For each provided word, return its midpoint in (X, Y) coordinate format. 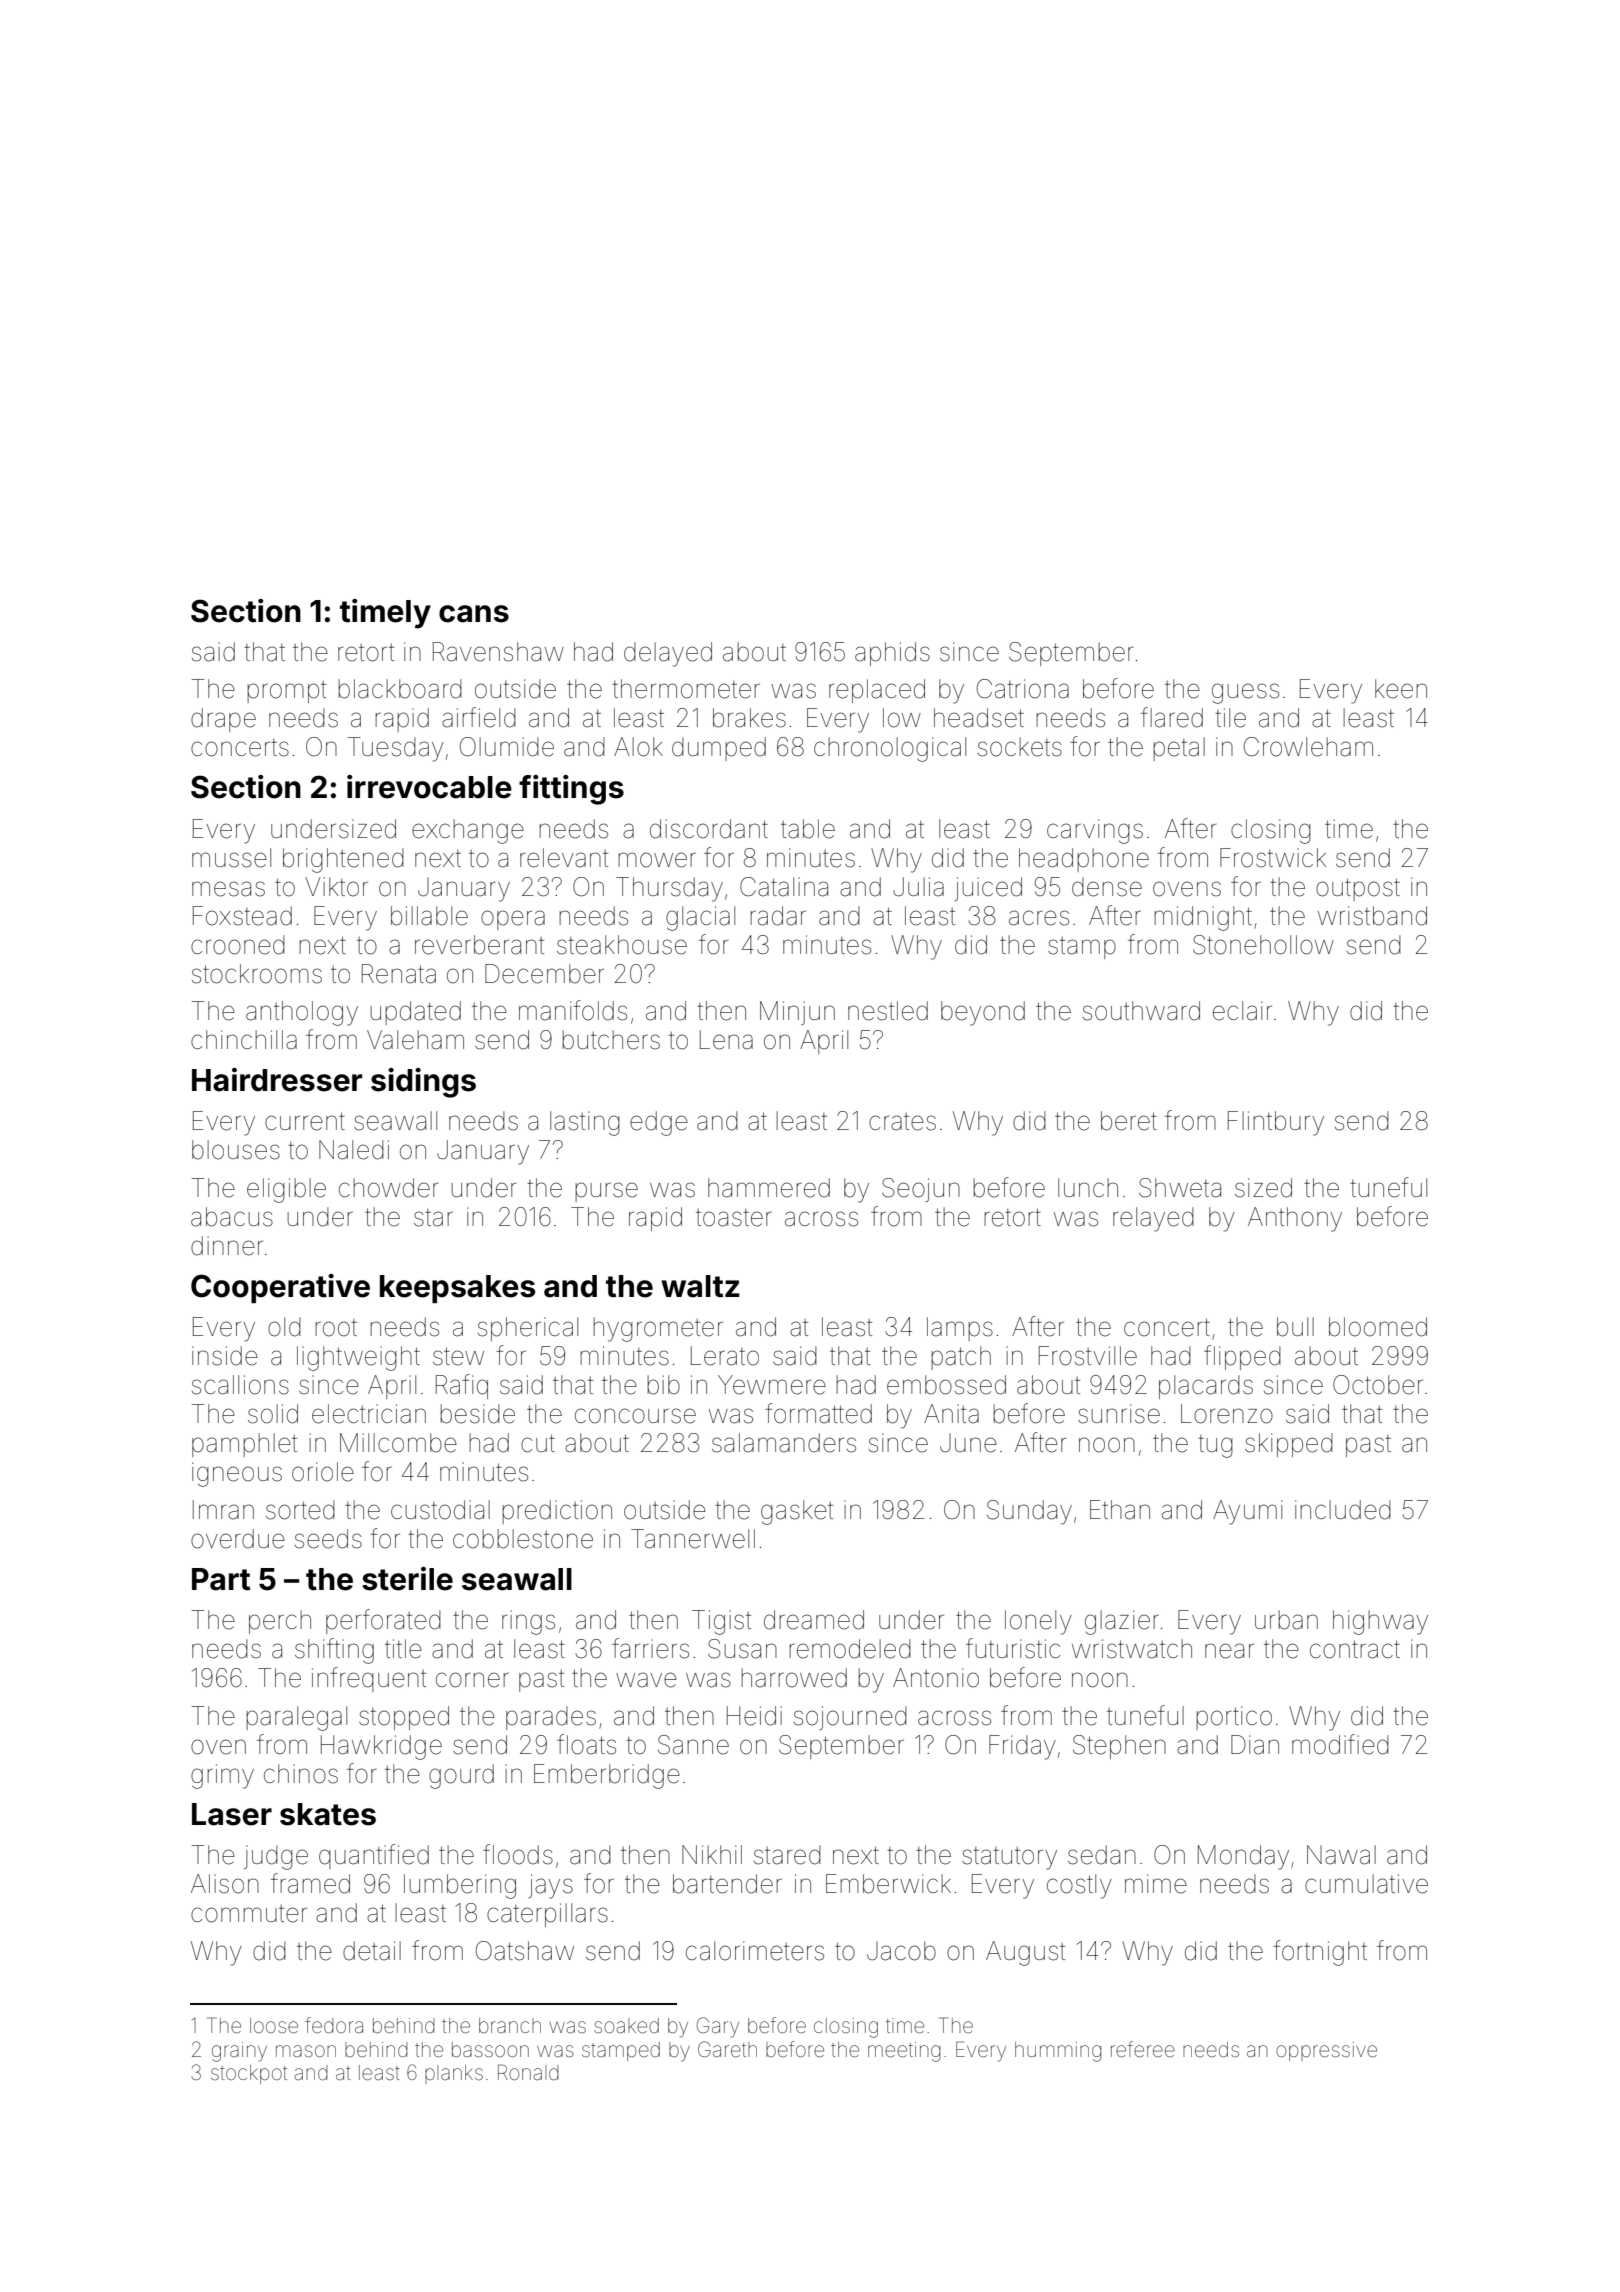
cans (474, 614)
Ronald (528, 2072)
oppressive (1326, 2051)
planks (454, 2074)
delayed (668, 654)
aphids (892, 654)
